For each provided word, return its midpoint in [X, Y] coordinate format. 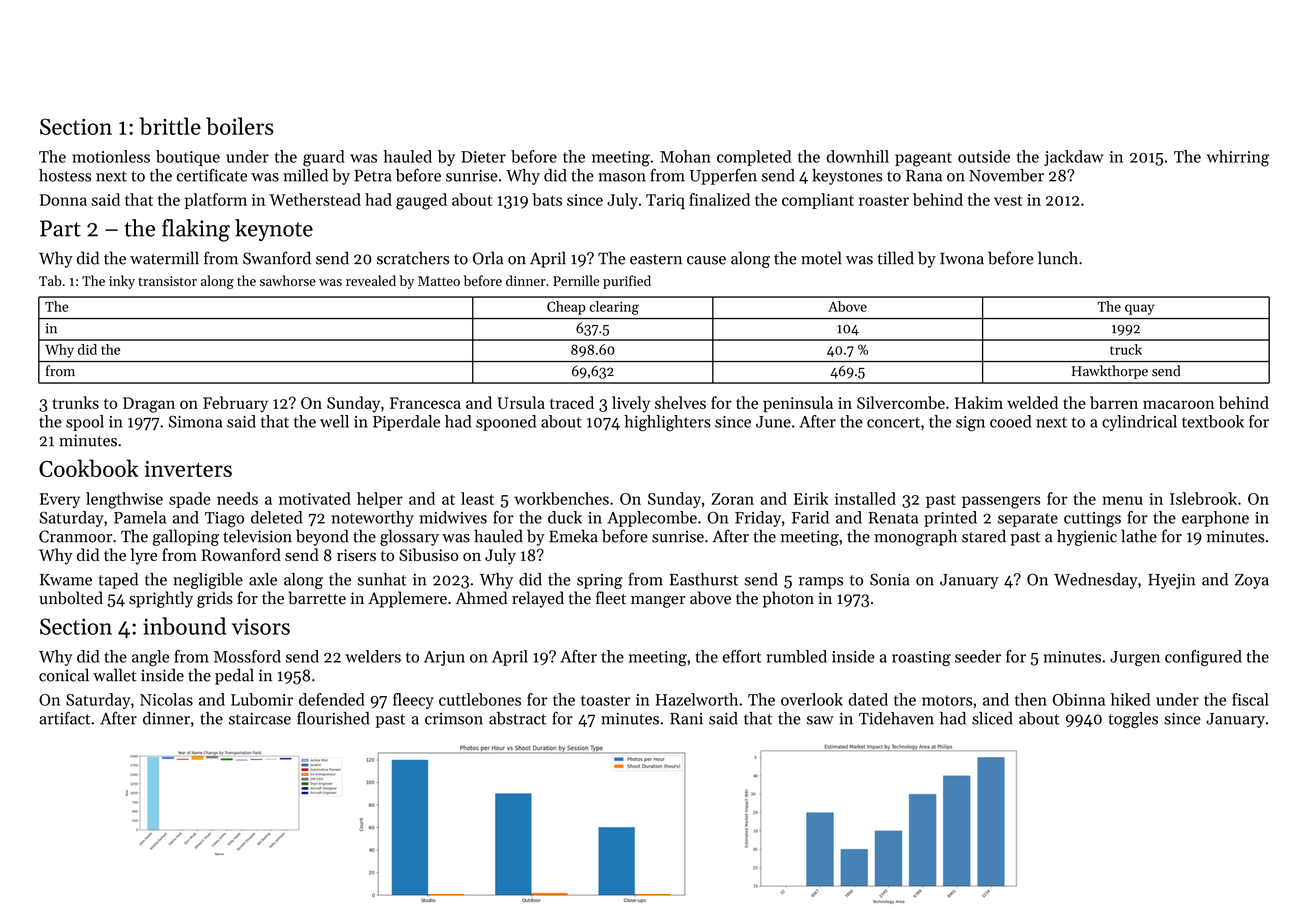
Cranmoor [75, 536]
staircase [260, 719]
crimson [454, 719]
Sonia [890, 579]
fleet [611, 598]
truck [1126, 349]
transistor [167, 281]
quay [1139, 309]
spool [85, 423]
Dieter [483, 157]
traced [572, 402]
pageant [923, 159]
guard [324, 158]
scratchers [413, 258]
